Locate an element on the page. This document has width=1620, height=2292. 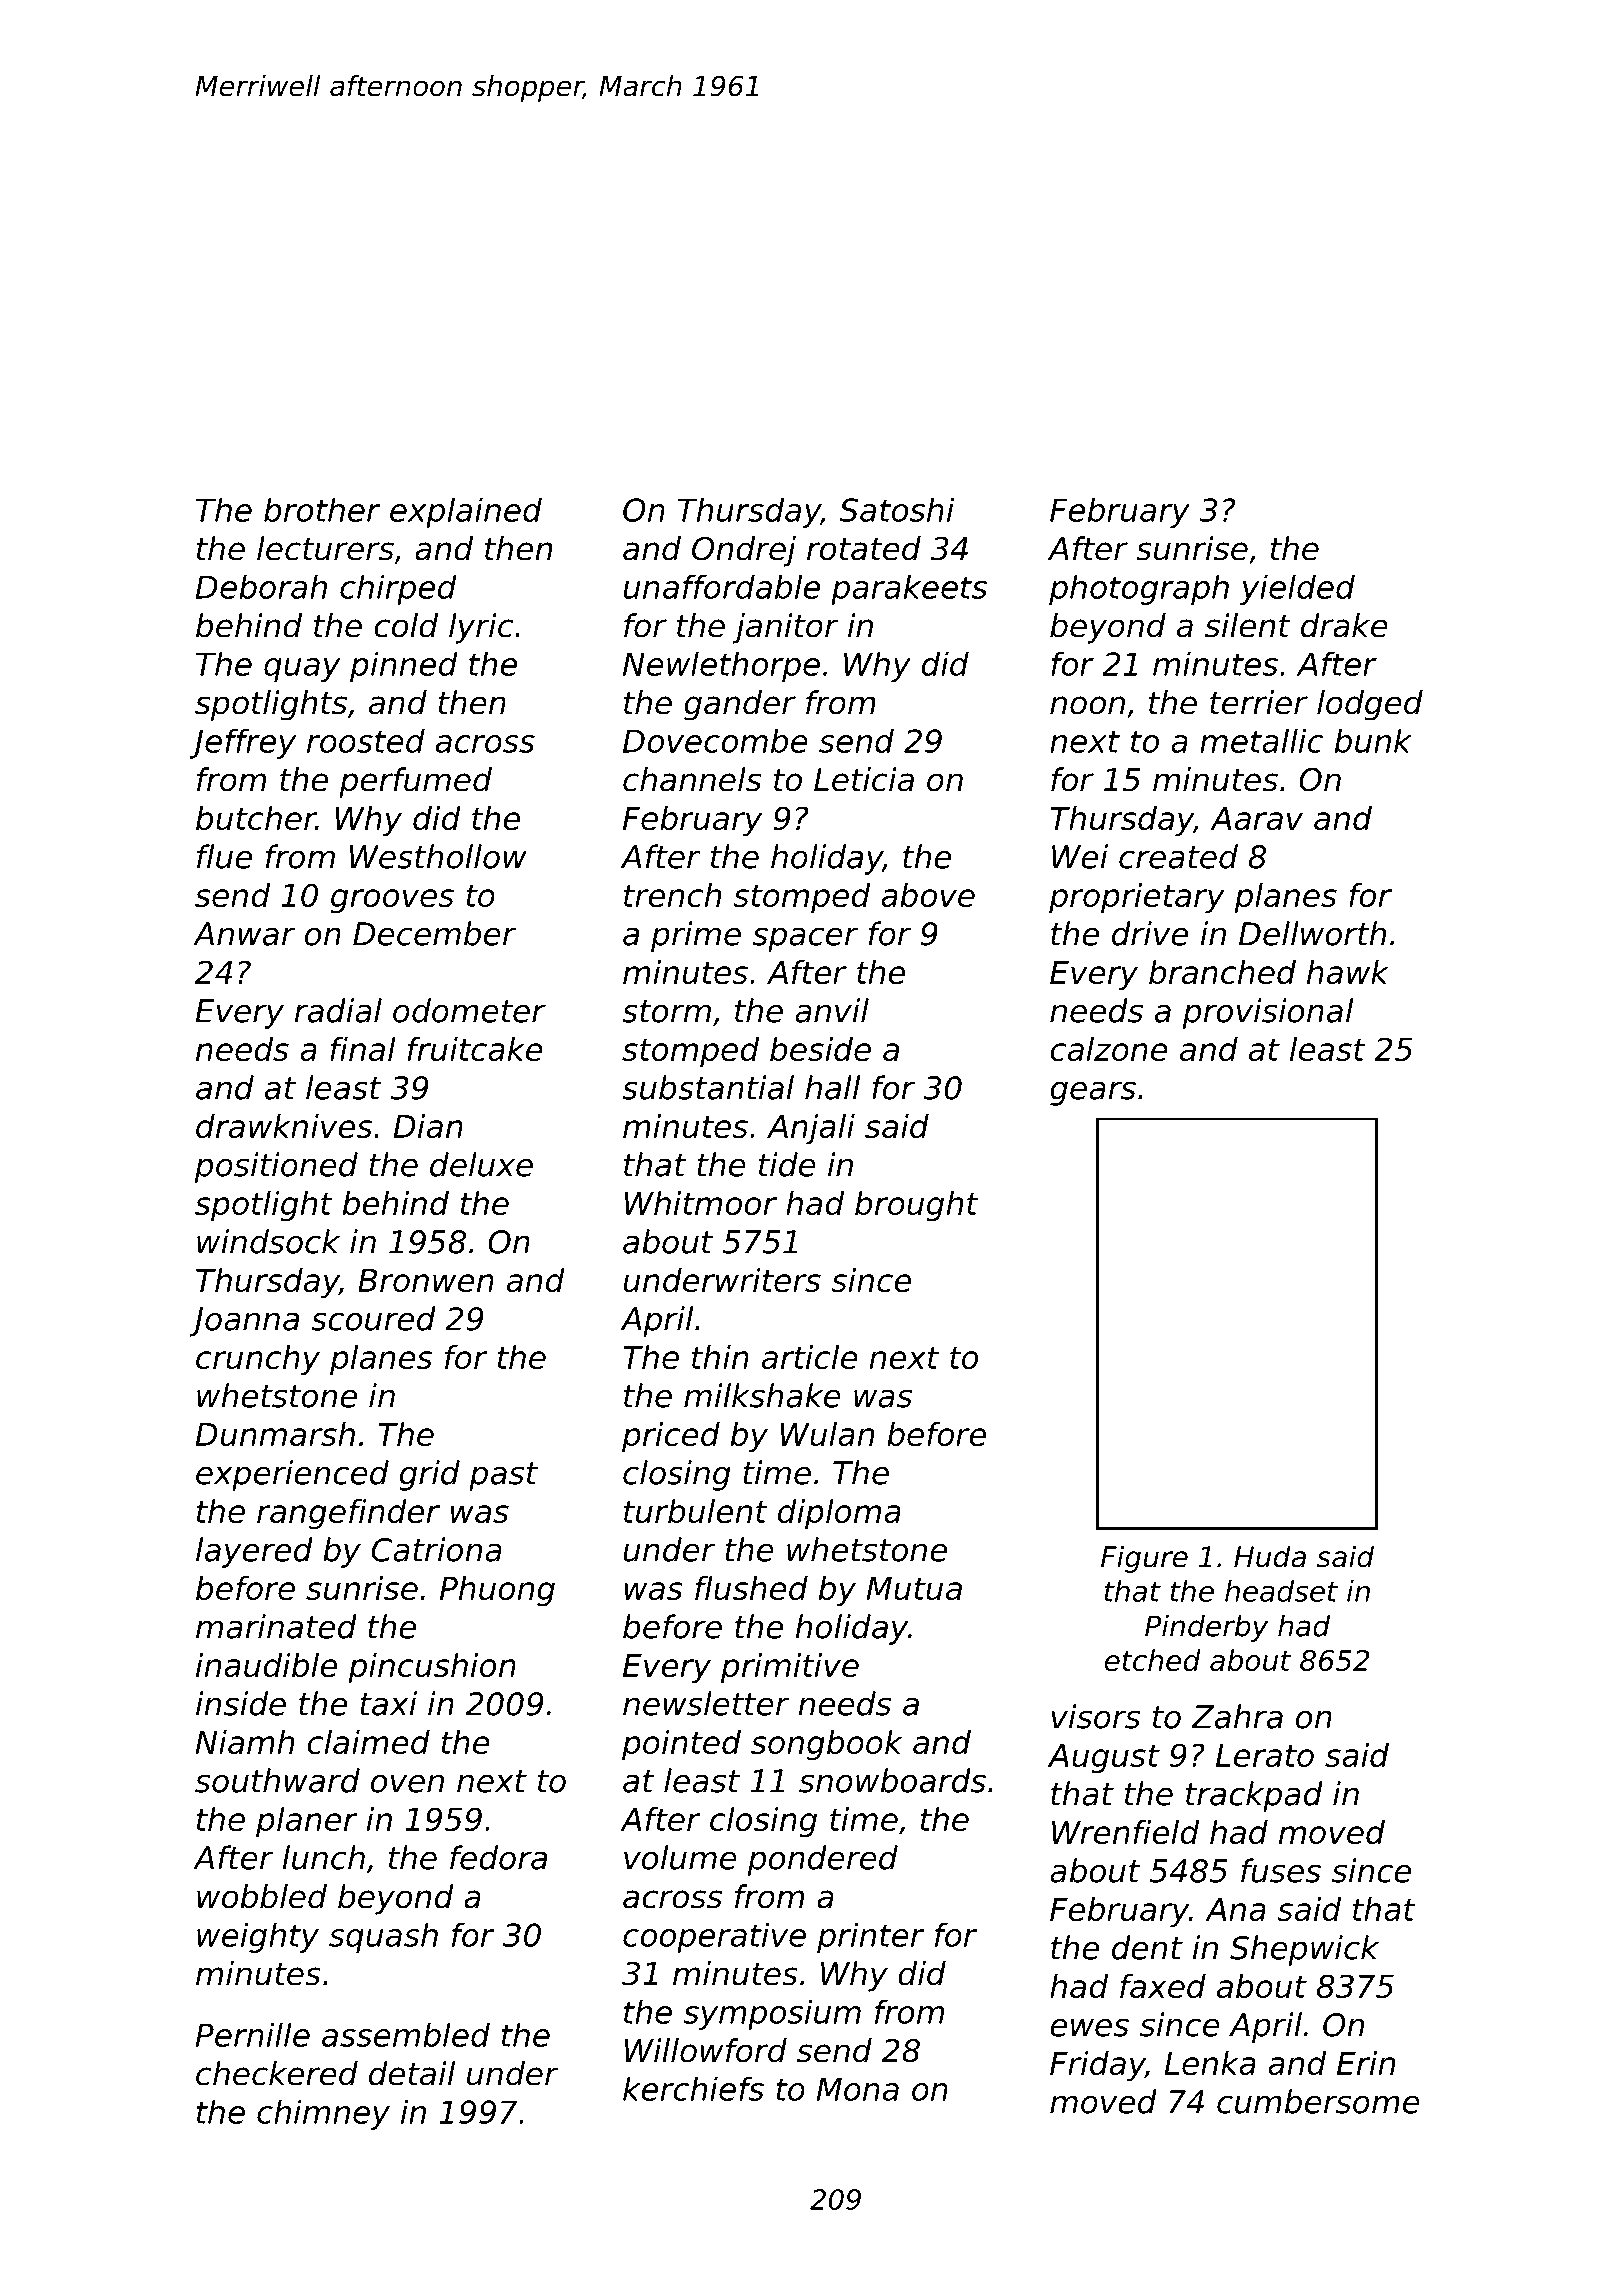
Mutua is located at coordinates (914, 1588).
